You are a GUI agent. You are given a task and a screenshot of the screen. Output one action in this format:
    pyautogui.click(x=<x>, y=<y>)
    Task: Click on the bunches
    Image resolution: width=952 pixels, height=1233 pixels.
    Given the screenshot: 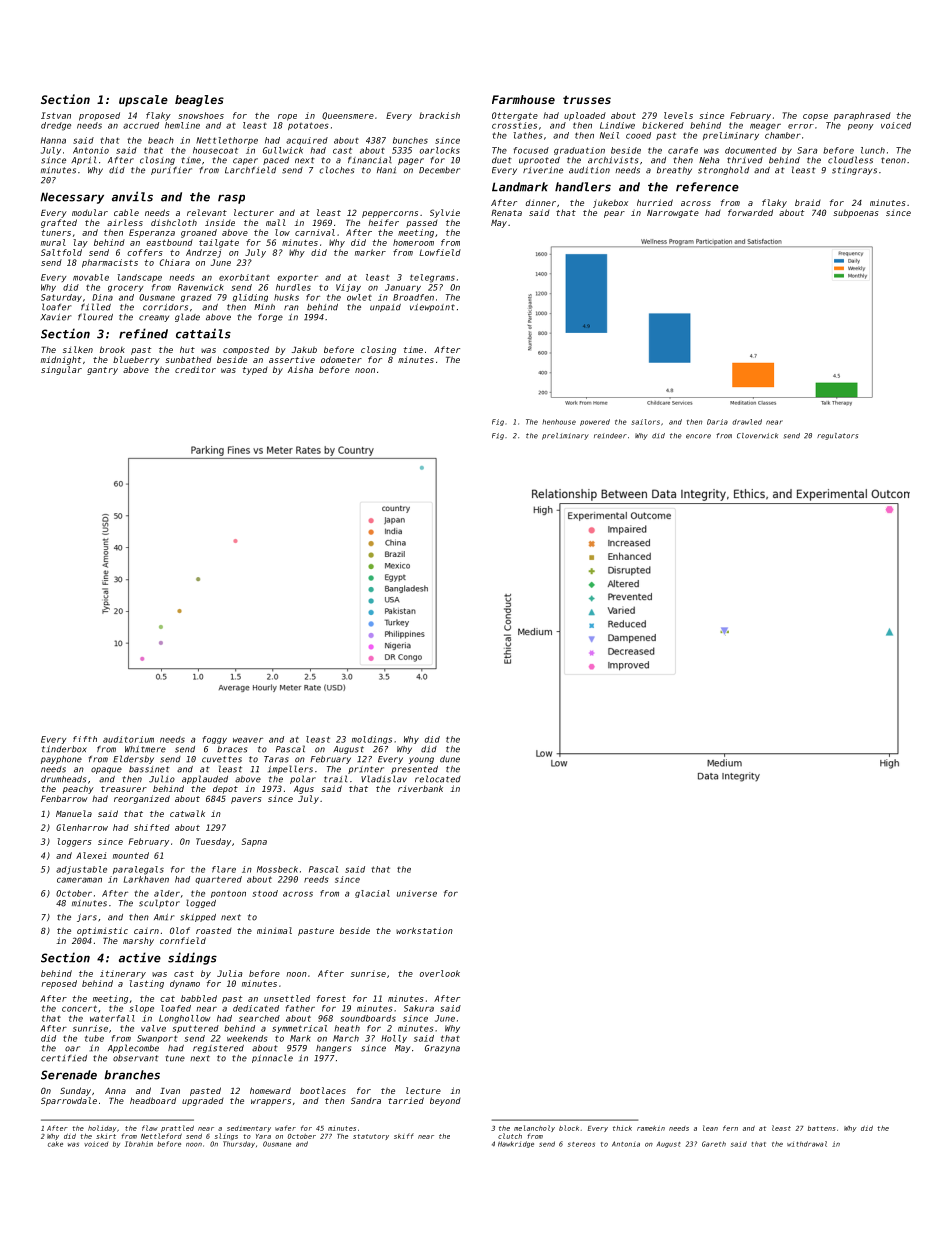 What is the action you would take?
    pyautogui.click(x=410, y=140)
